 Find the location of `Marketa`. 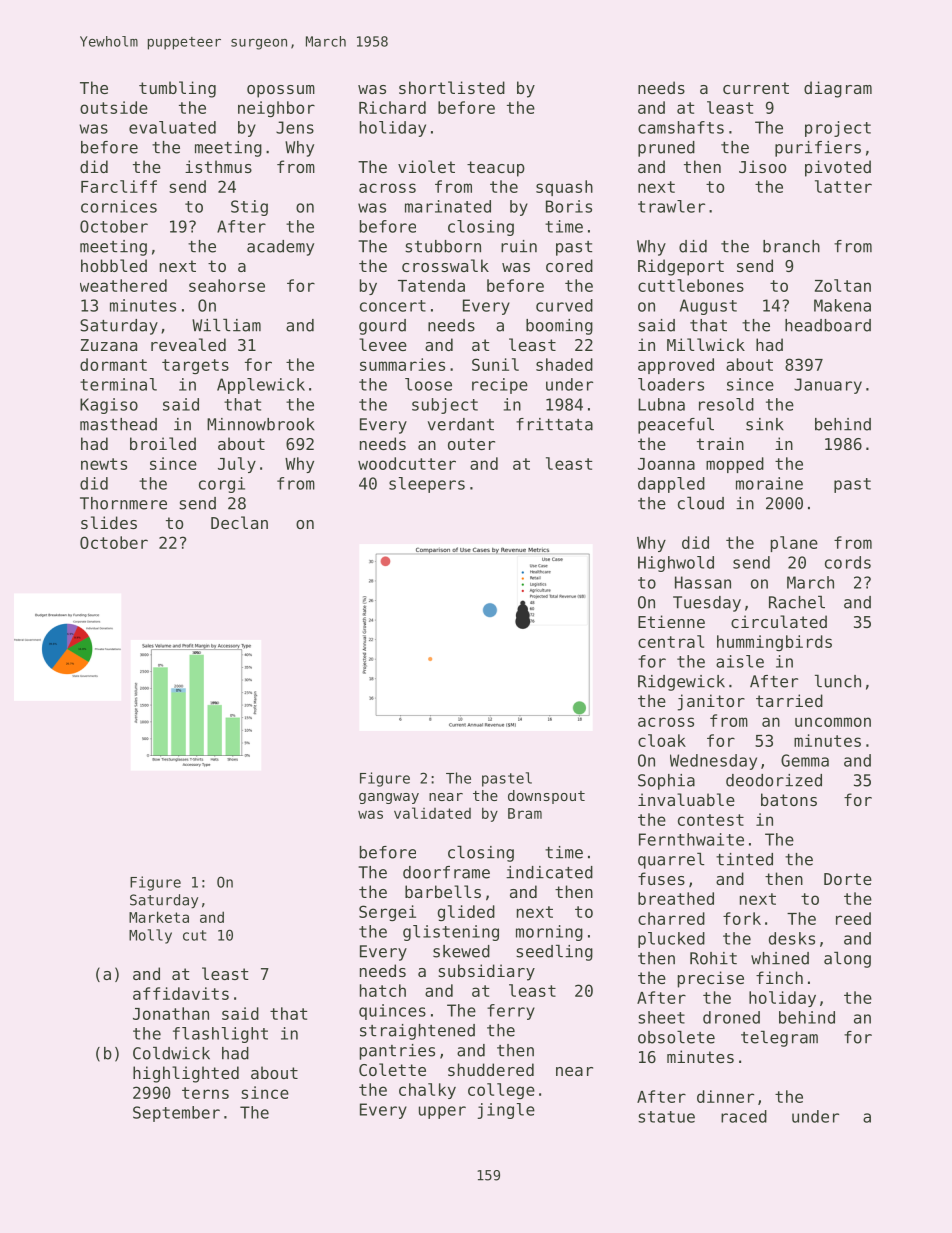

Marketa is located at coordinates (159, 917).
